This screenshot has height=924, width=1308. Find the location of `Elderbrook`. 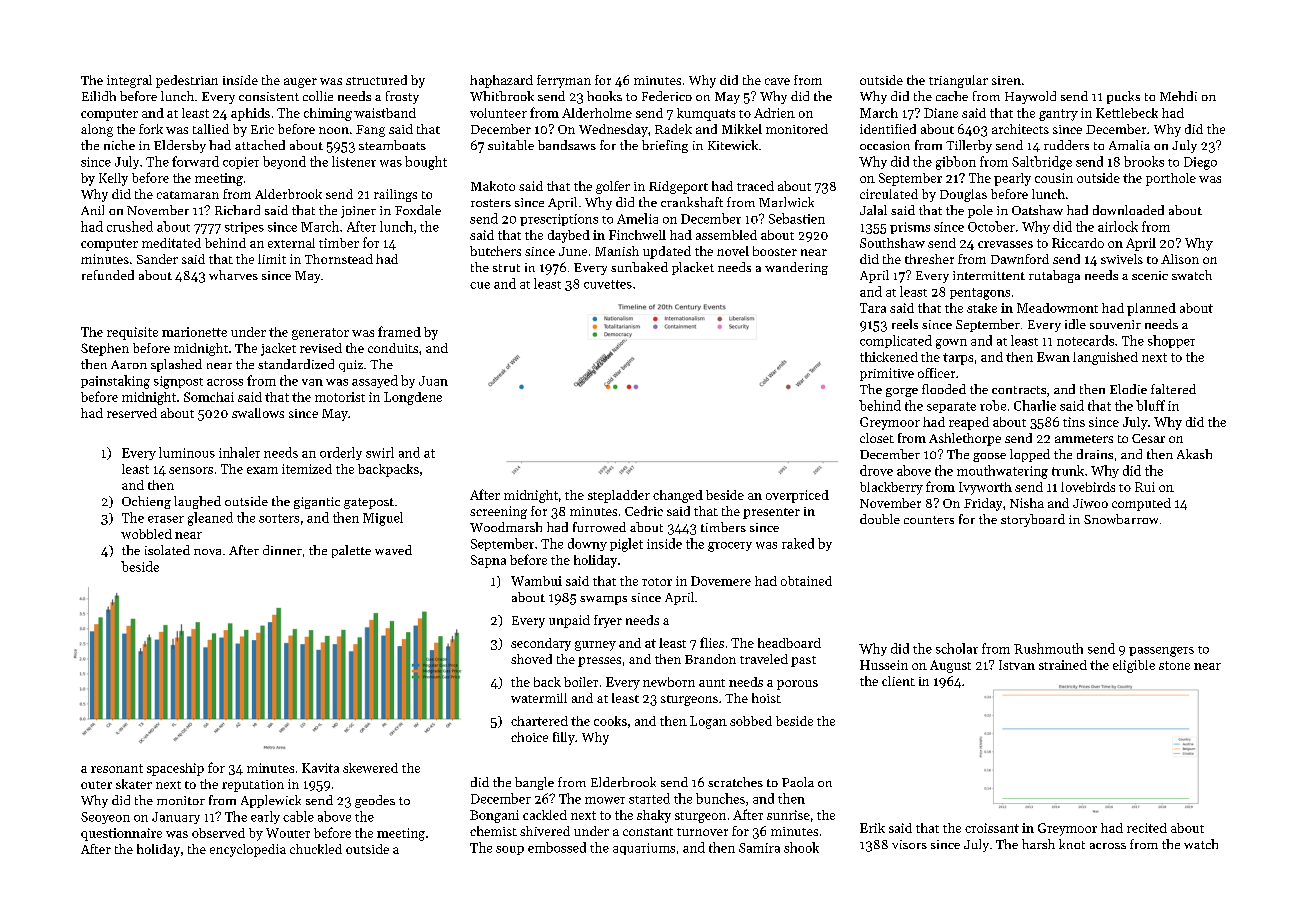

Elderbrook is located at coordinates (623, 782).
